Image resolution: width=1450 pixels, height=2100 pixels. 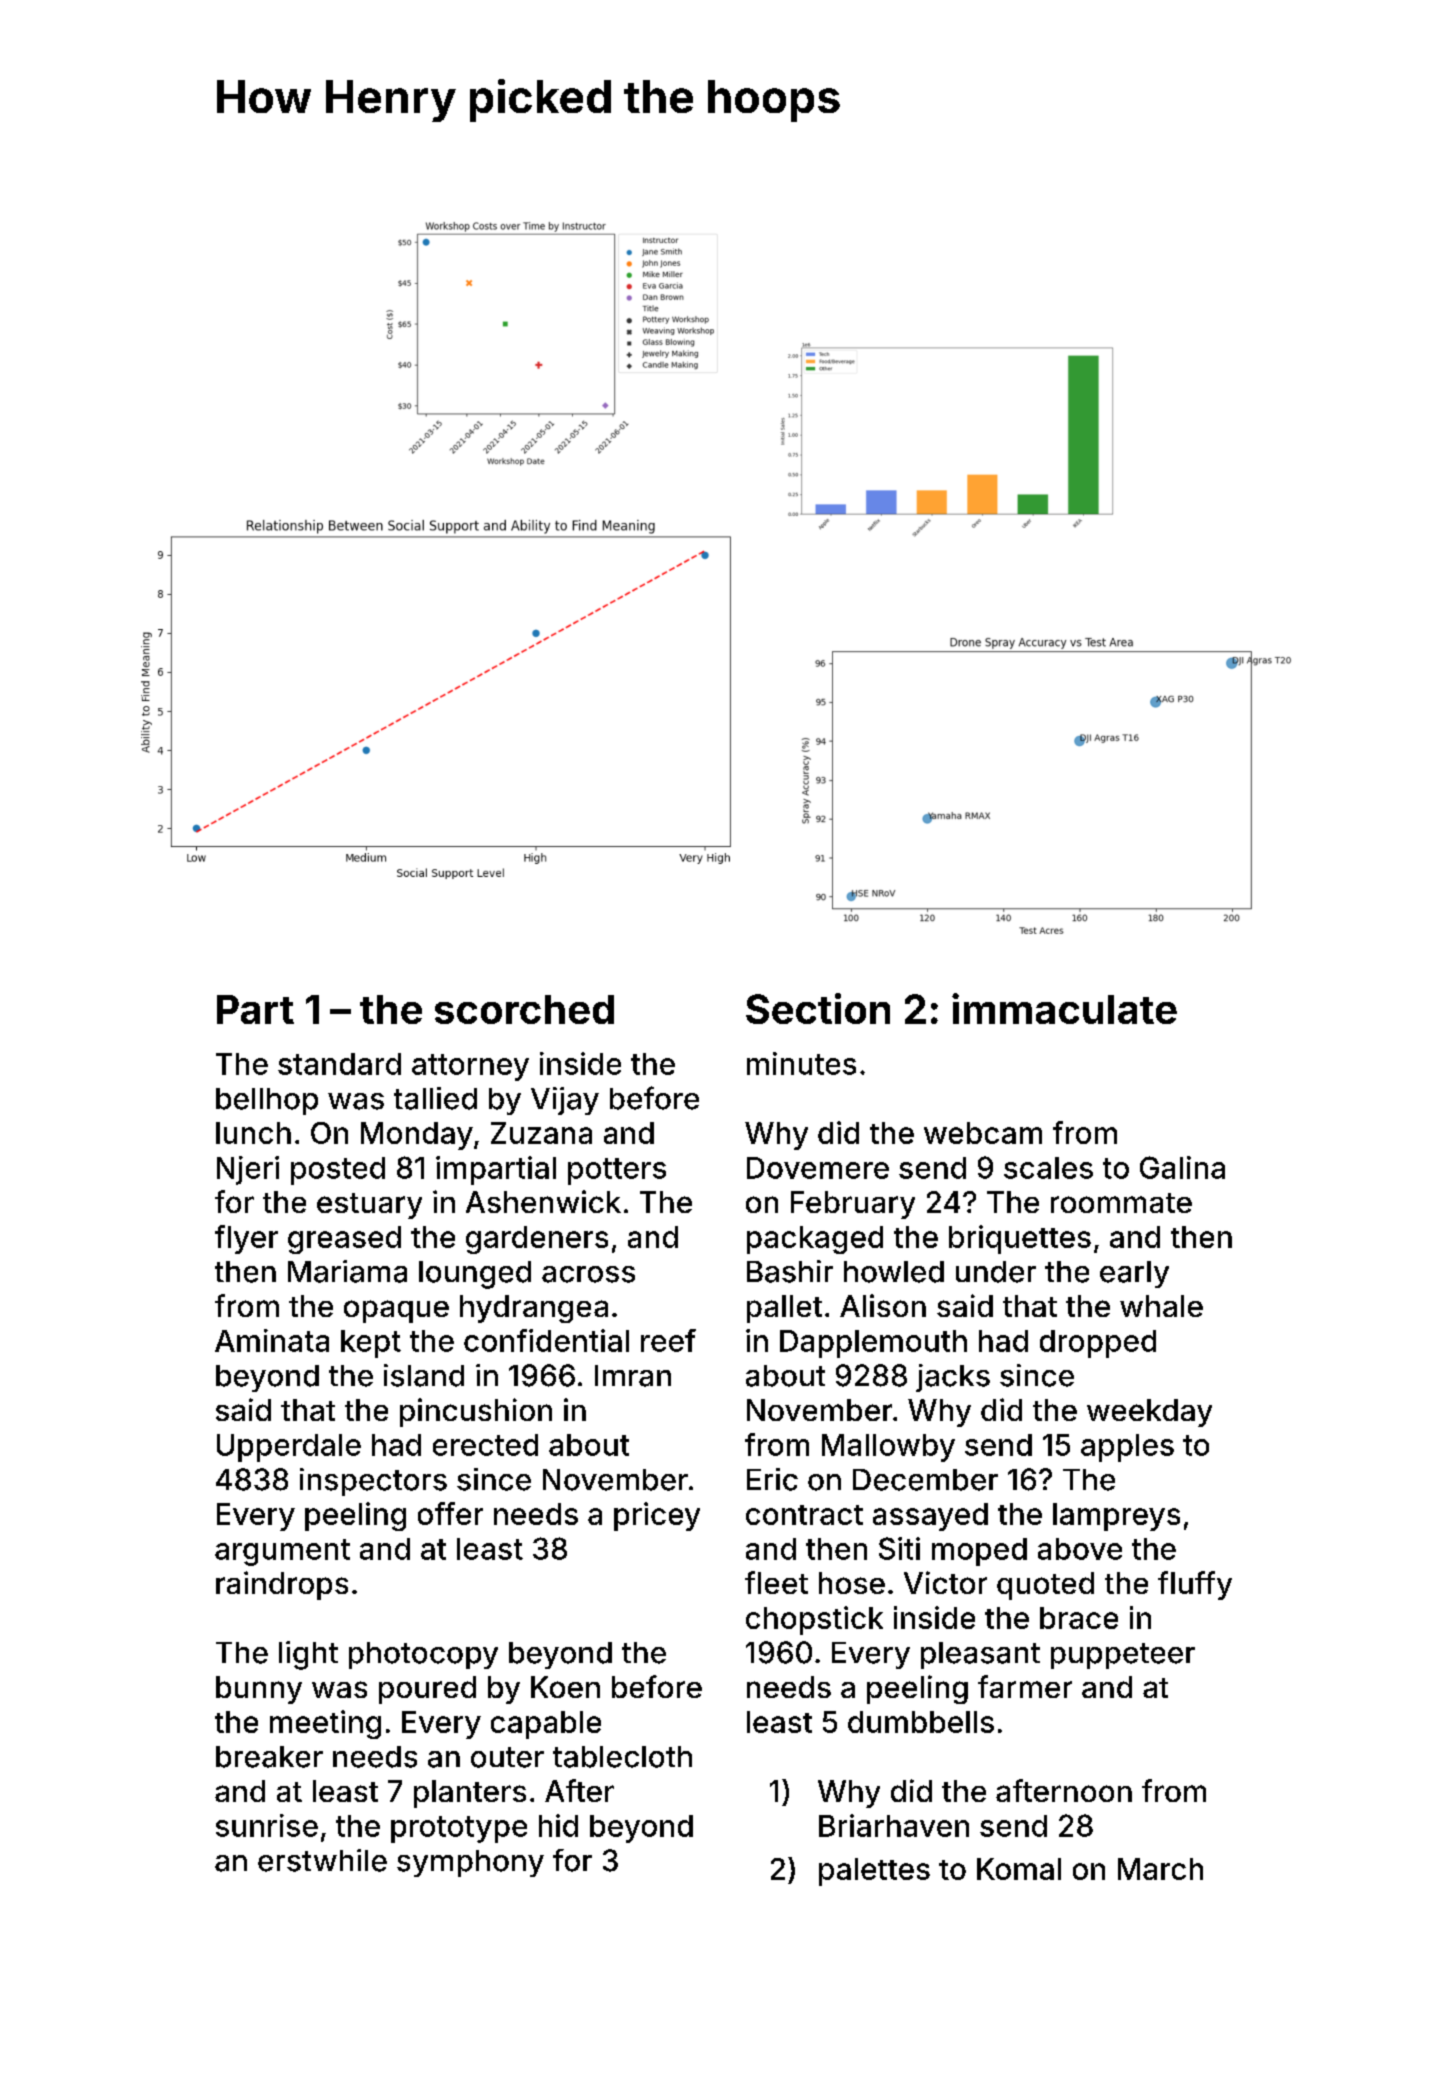 I want to click on Aminata, so click(x=272, y=1340).
